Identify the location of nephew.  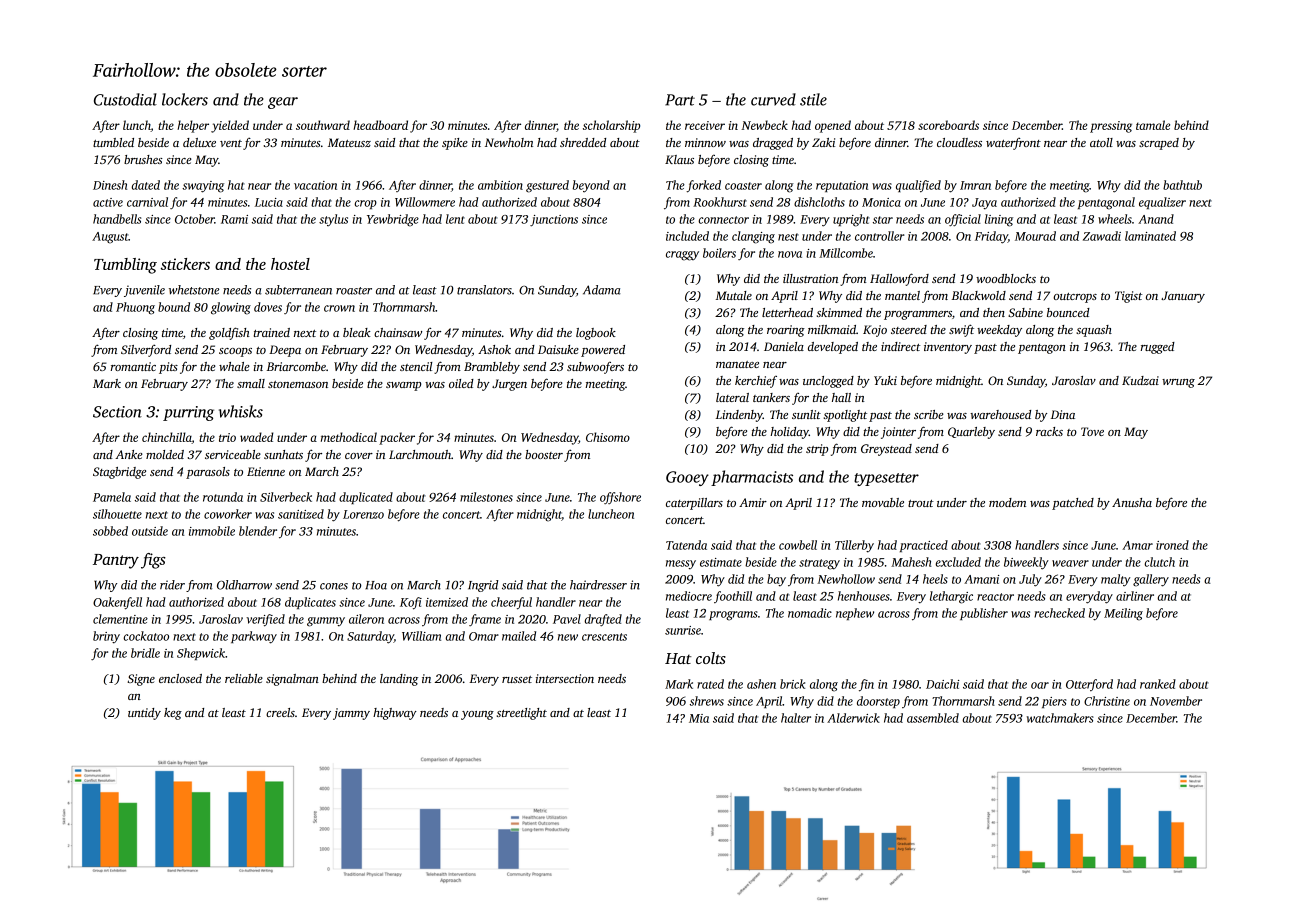
(855, 614).
